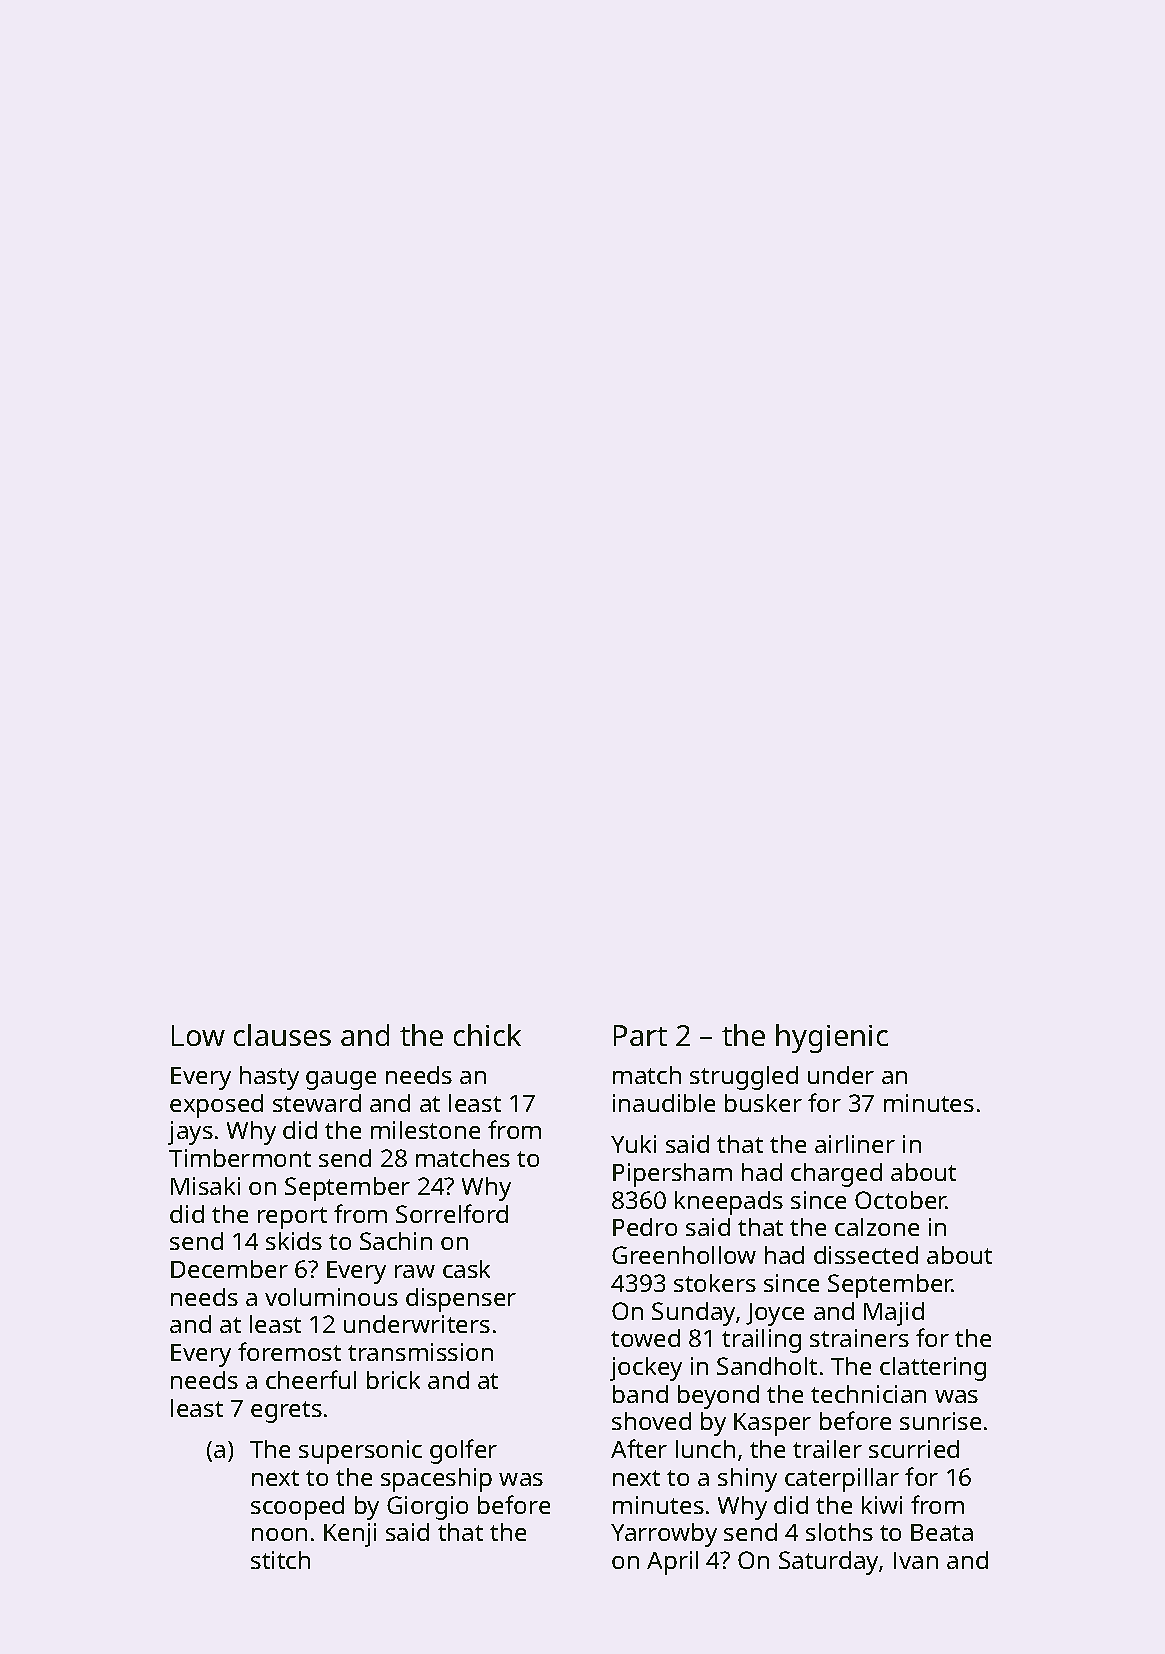  What do you see at coordinates (279, 1534) in the page?
I see `noon` at bounding box center [279, 1534].
